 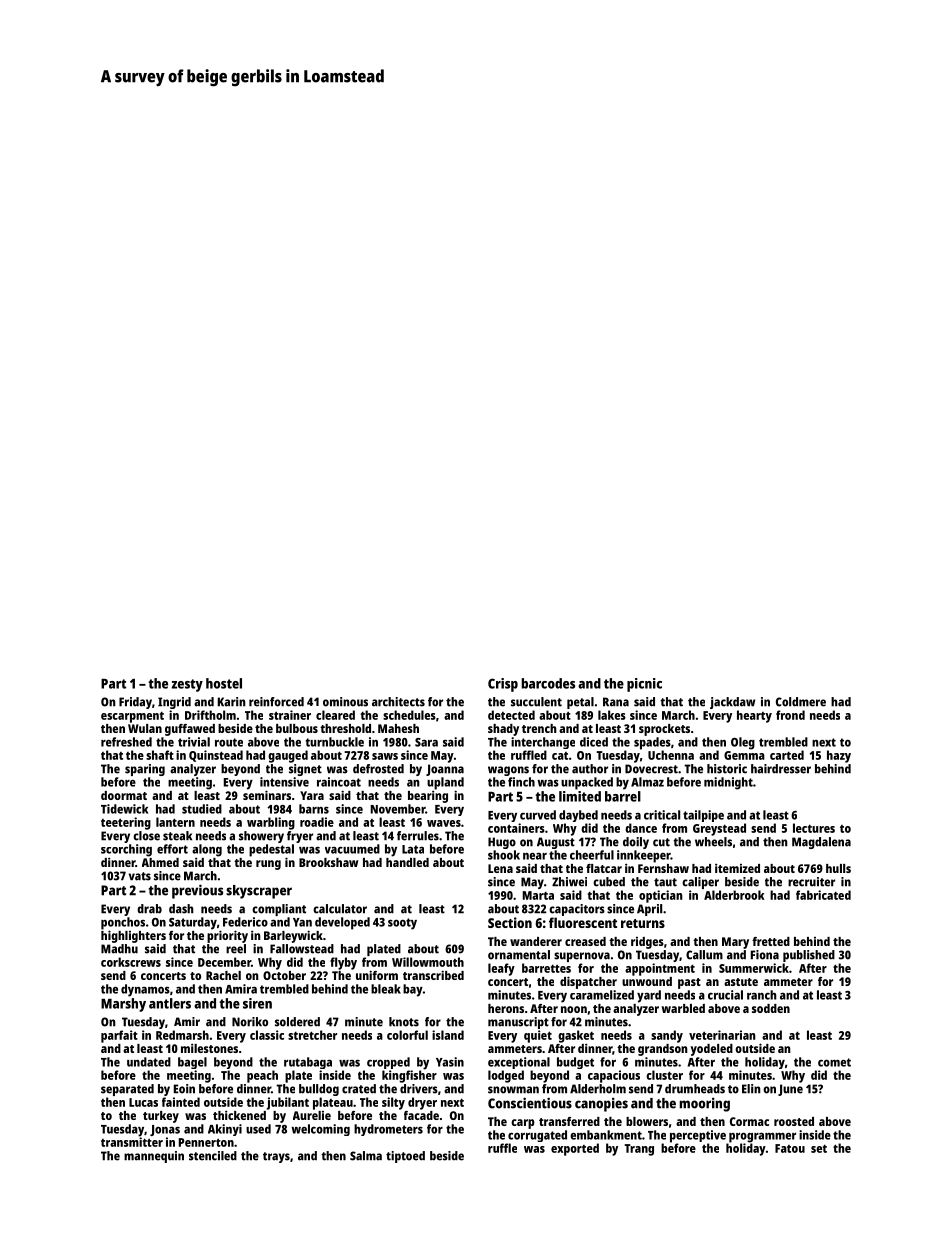 I want to click on zesty, so click(x=187, y=685).
